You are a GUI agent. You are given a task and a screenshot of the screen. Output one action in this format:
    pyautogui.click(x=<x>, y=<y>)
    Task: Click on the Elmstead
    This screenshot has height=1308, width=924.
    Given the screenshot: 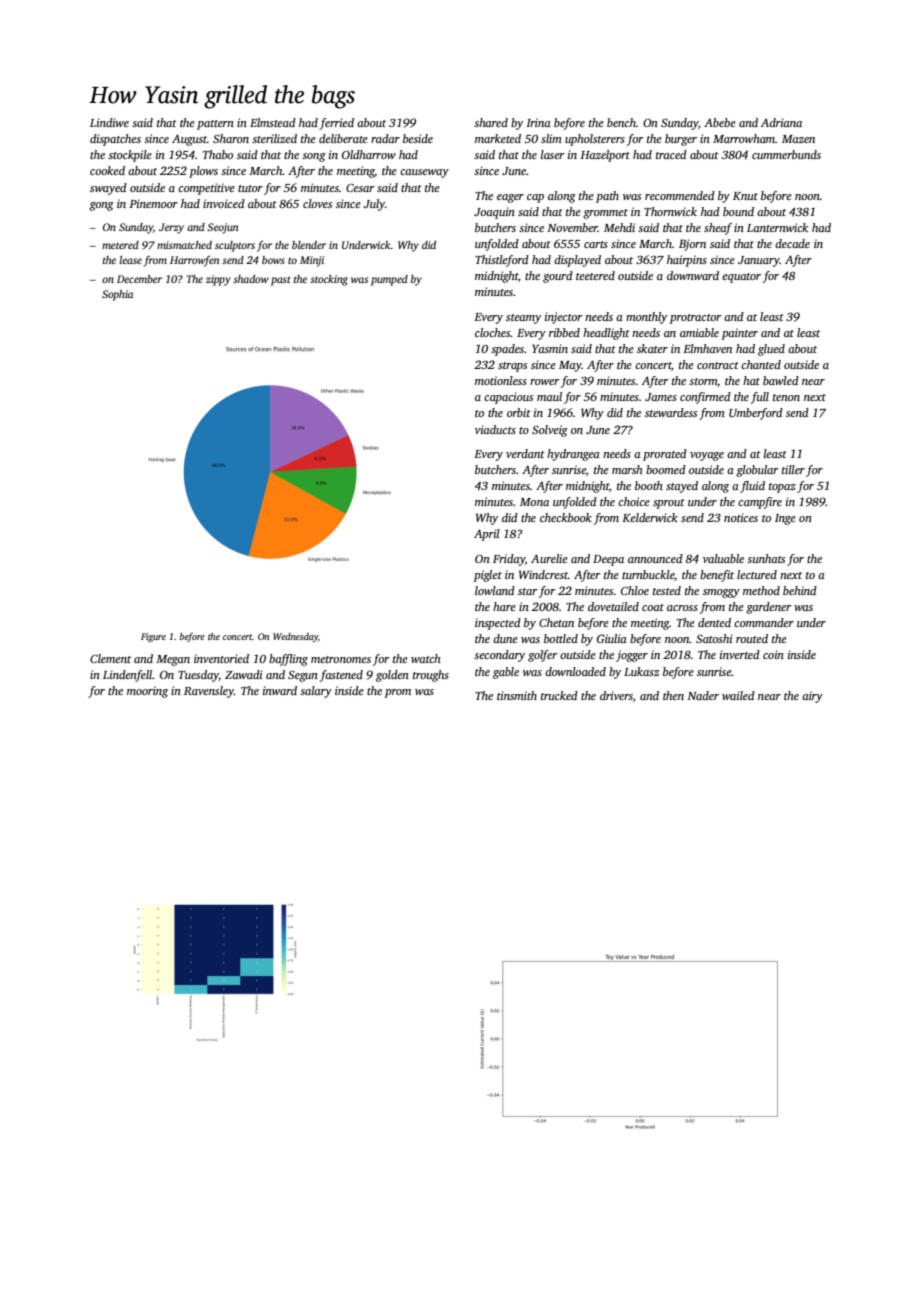 What is the action you would take?
    pyautogui.click(x=273, y=122)
